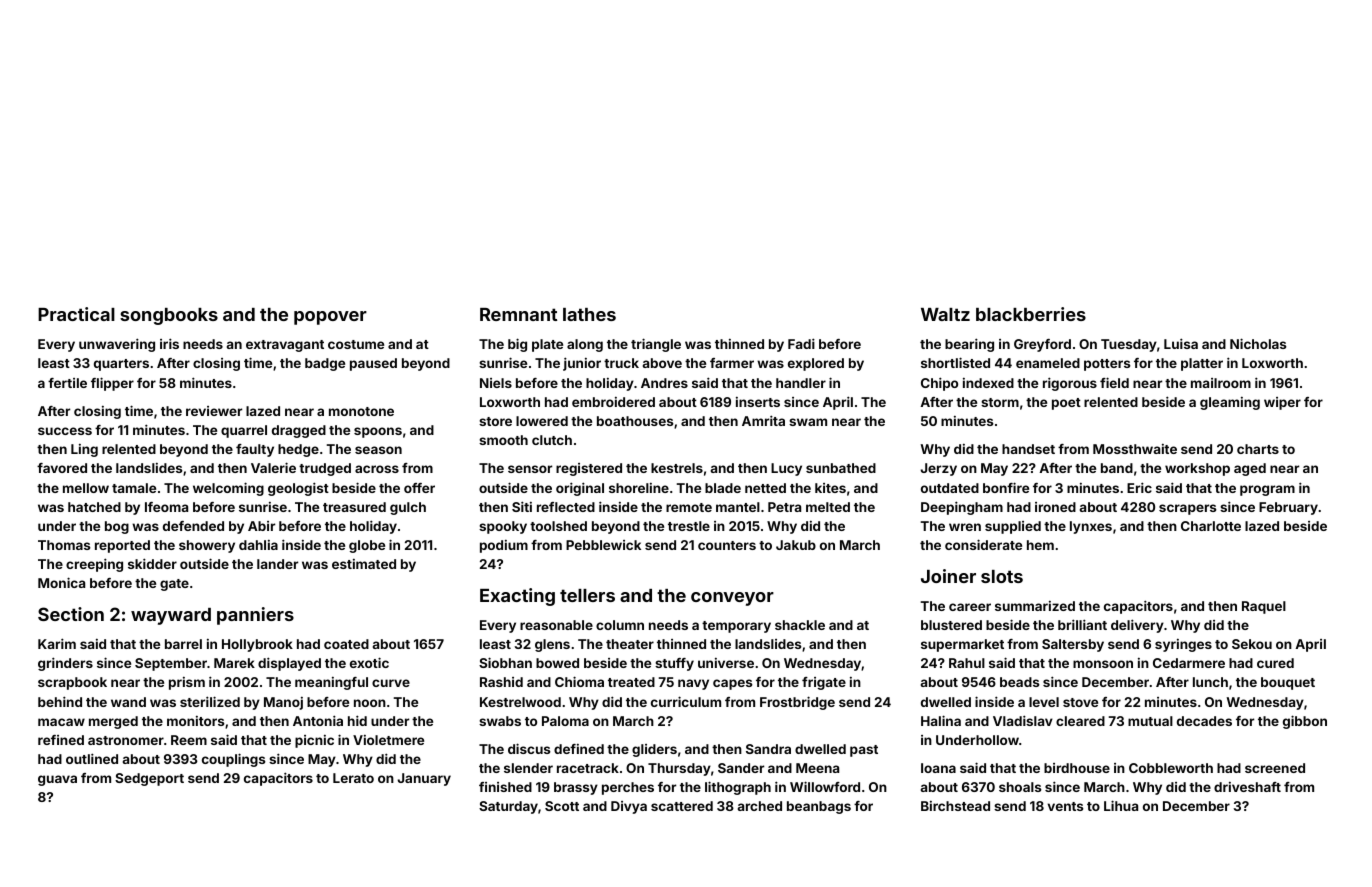 The width and height of the document is (1372, 887). What do you see at coordinates (1221, 383) in the document?
I see `mailroom` at bounding box center [1221, 383].
